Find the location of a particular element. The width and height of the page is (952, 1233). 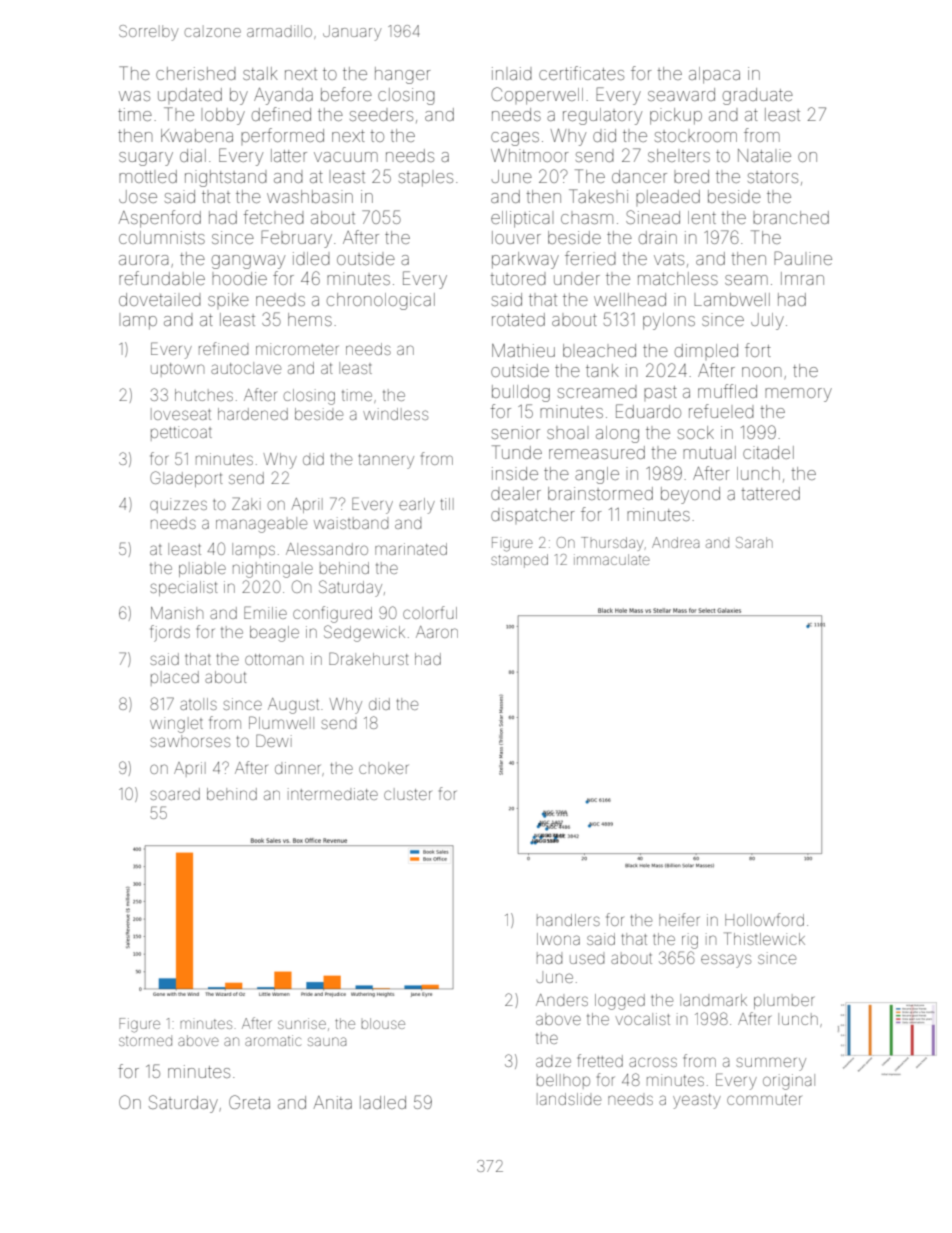

used is located at coordinates (587, 959).
